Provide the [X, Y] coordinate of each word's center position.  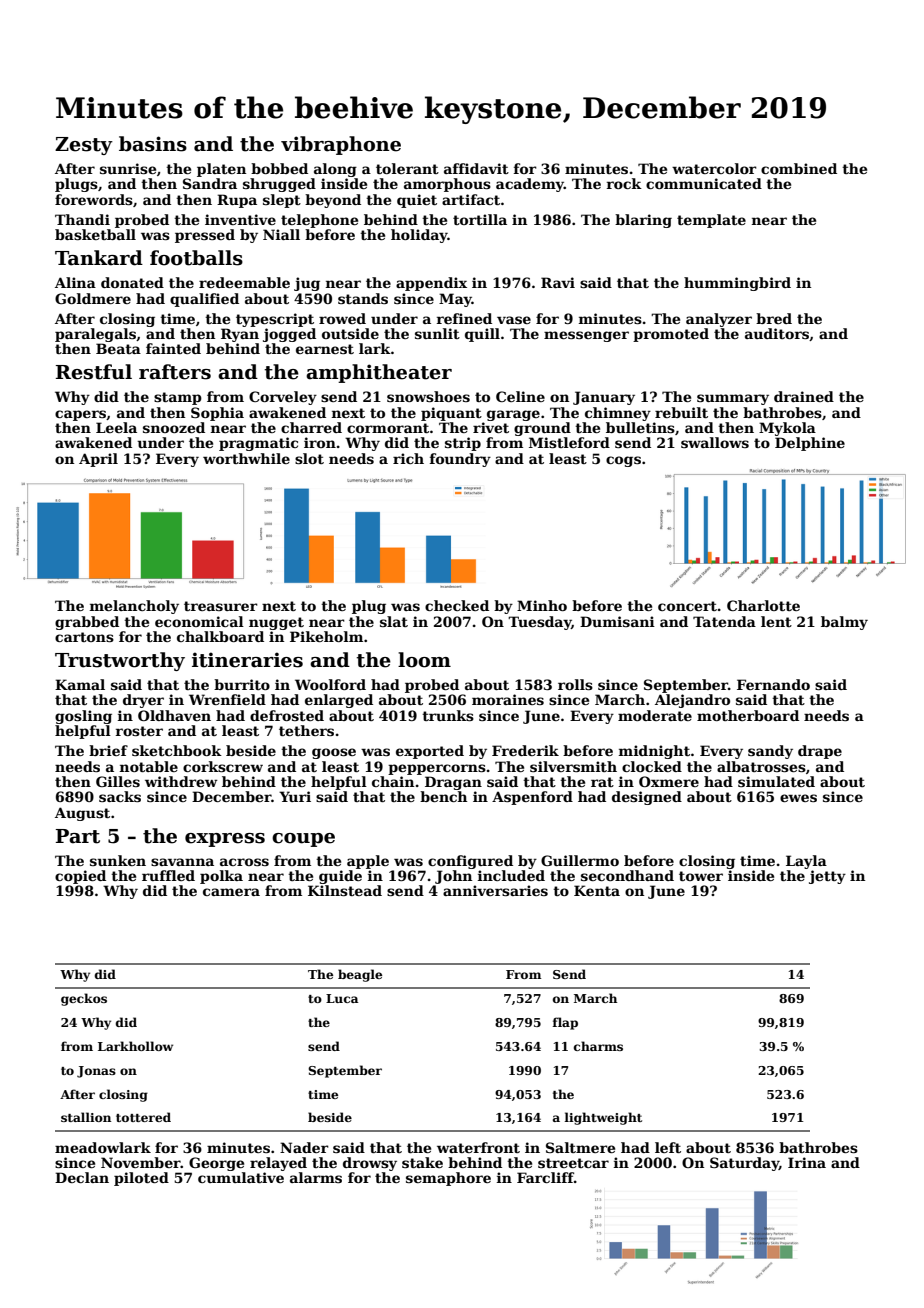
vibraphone [341, 145]
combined [799, 168]
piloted [141, 1179]
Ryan [240, 335]
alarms [316, 1177]
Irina [807, 1162]
